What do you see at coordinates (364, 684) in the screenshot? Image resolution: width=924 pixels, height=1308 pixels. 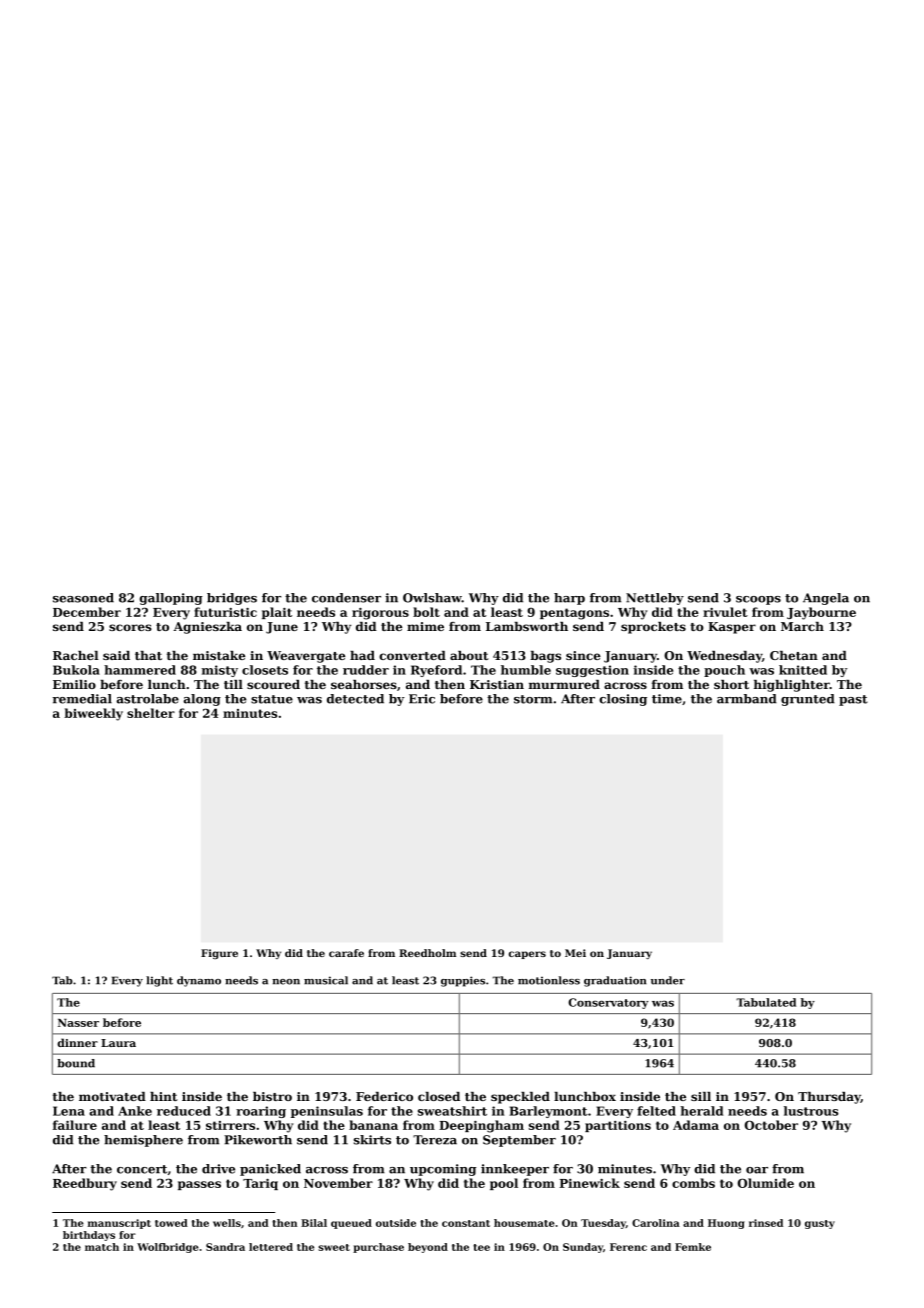 I see `seahorses` at bounding box center [364, 684].
